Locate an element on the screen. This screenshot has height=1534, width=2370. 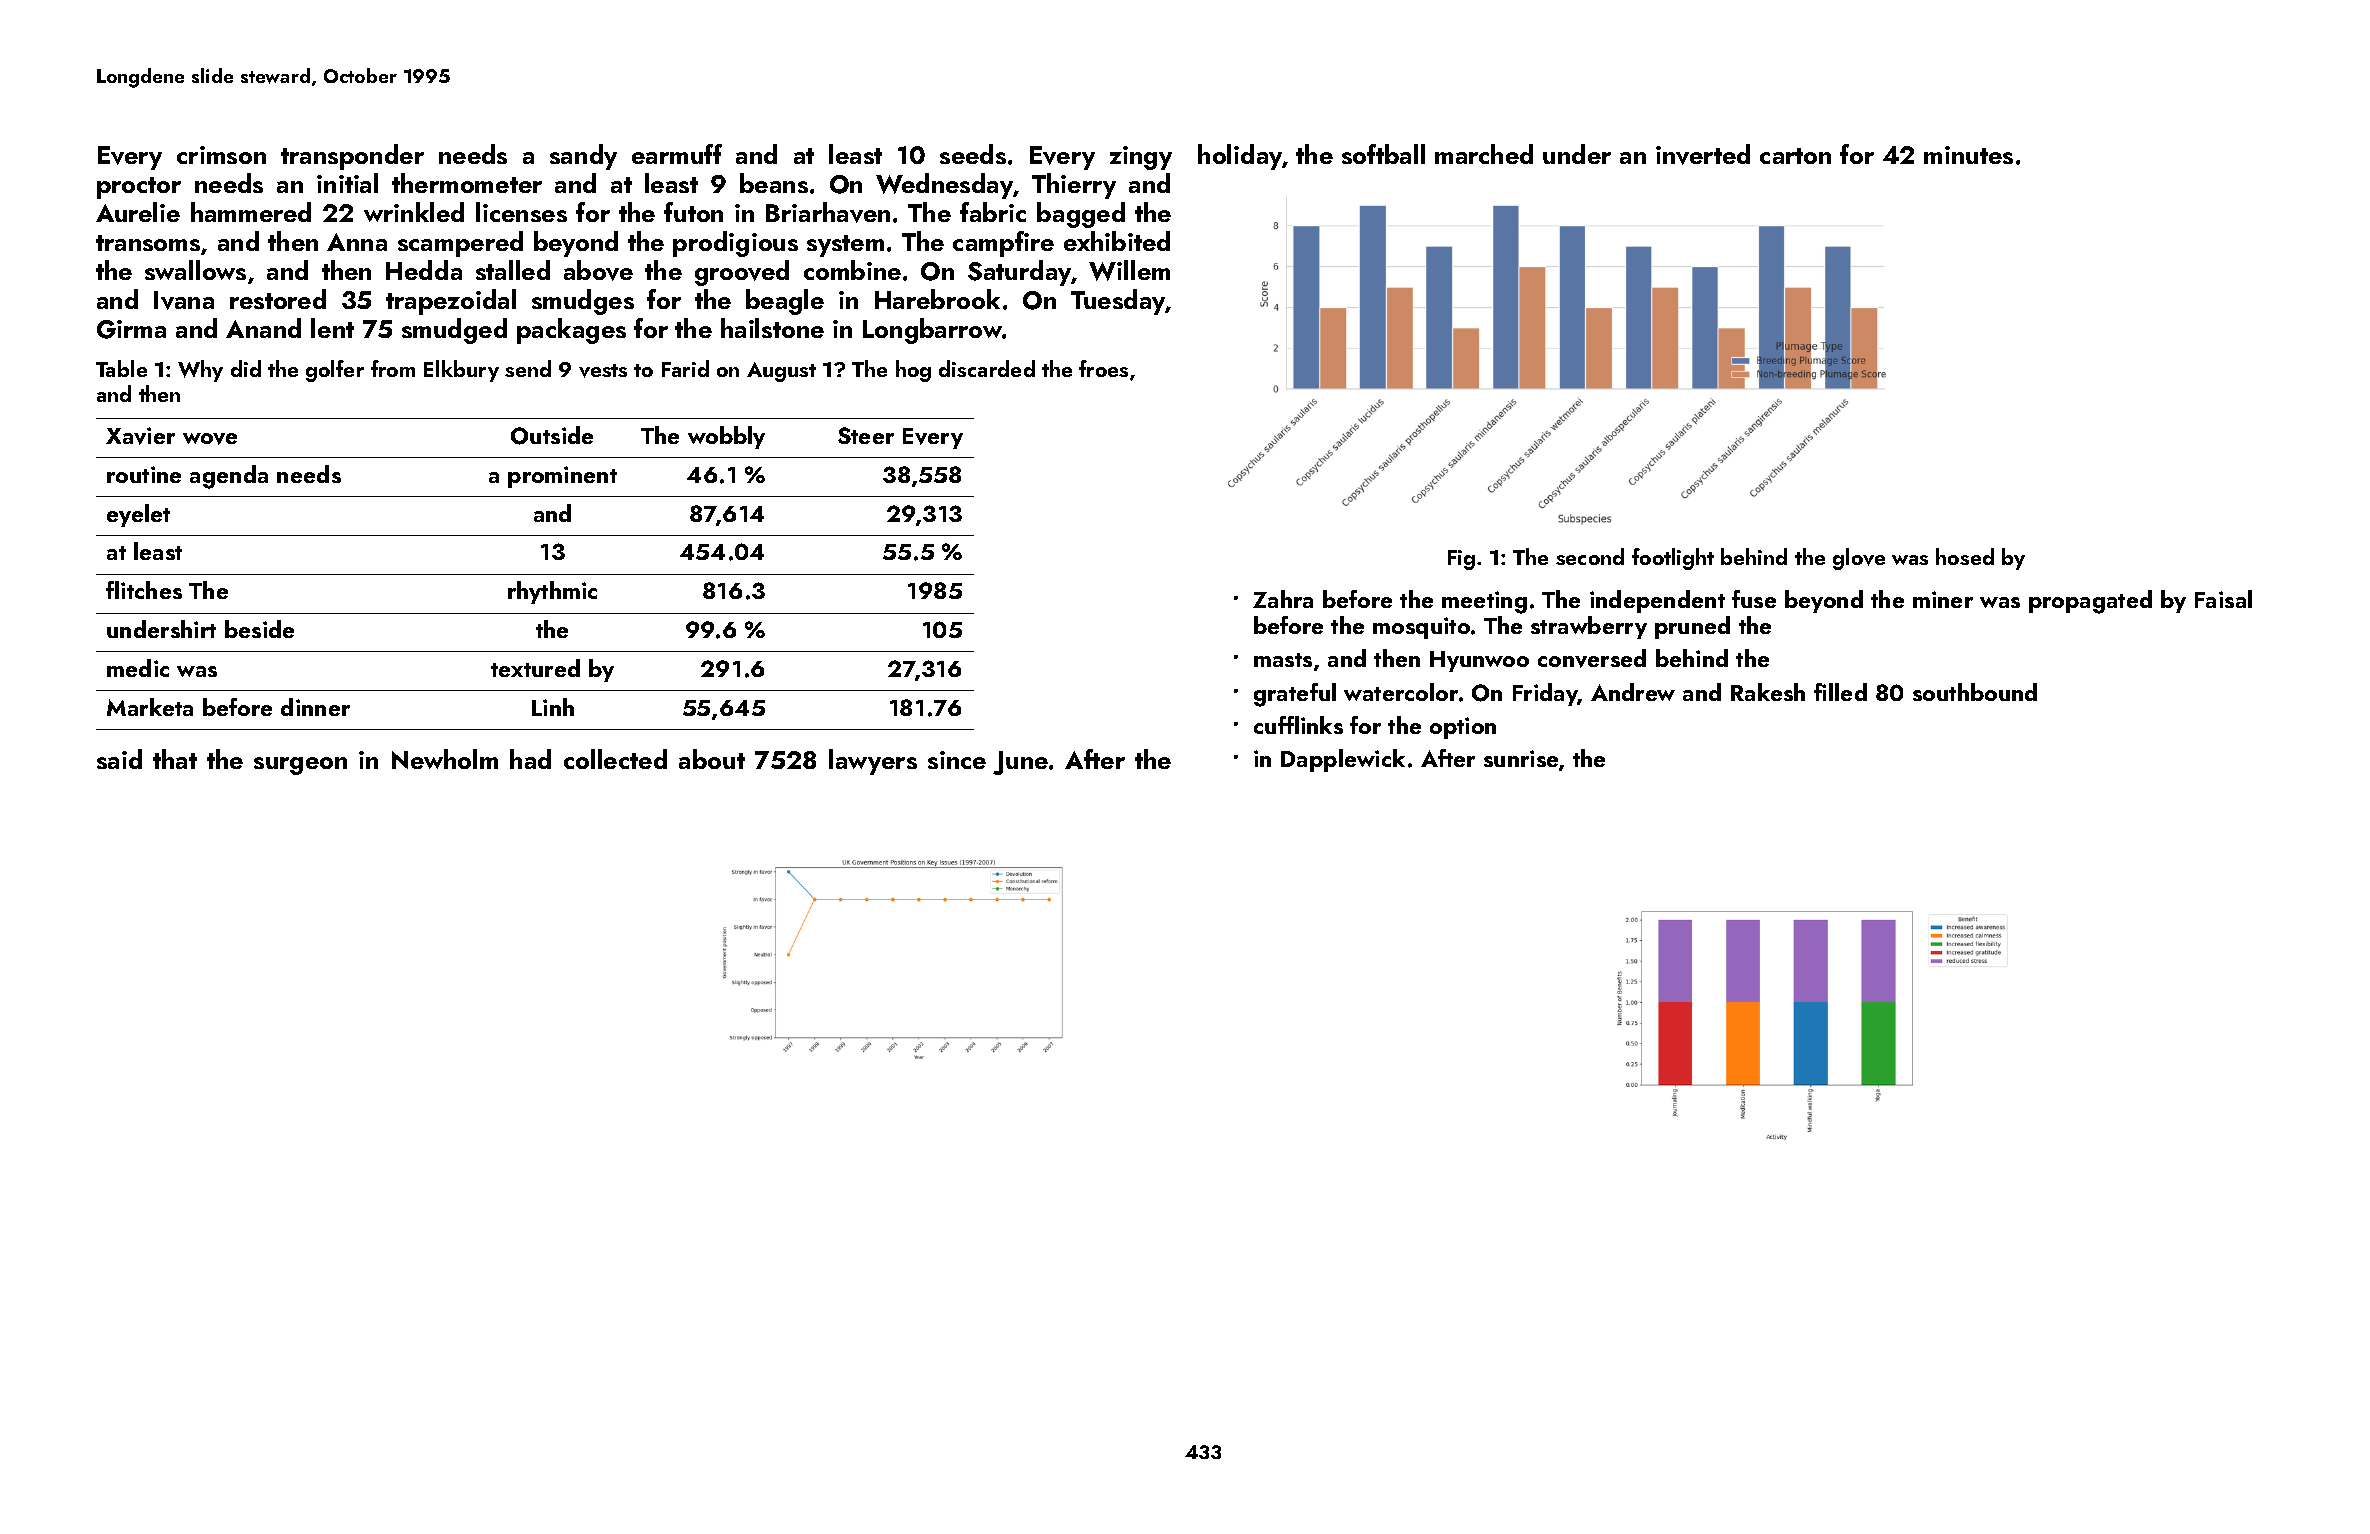
surgeon is located at coordinates (300, 766).
